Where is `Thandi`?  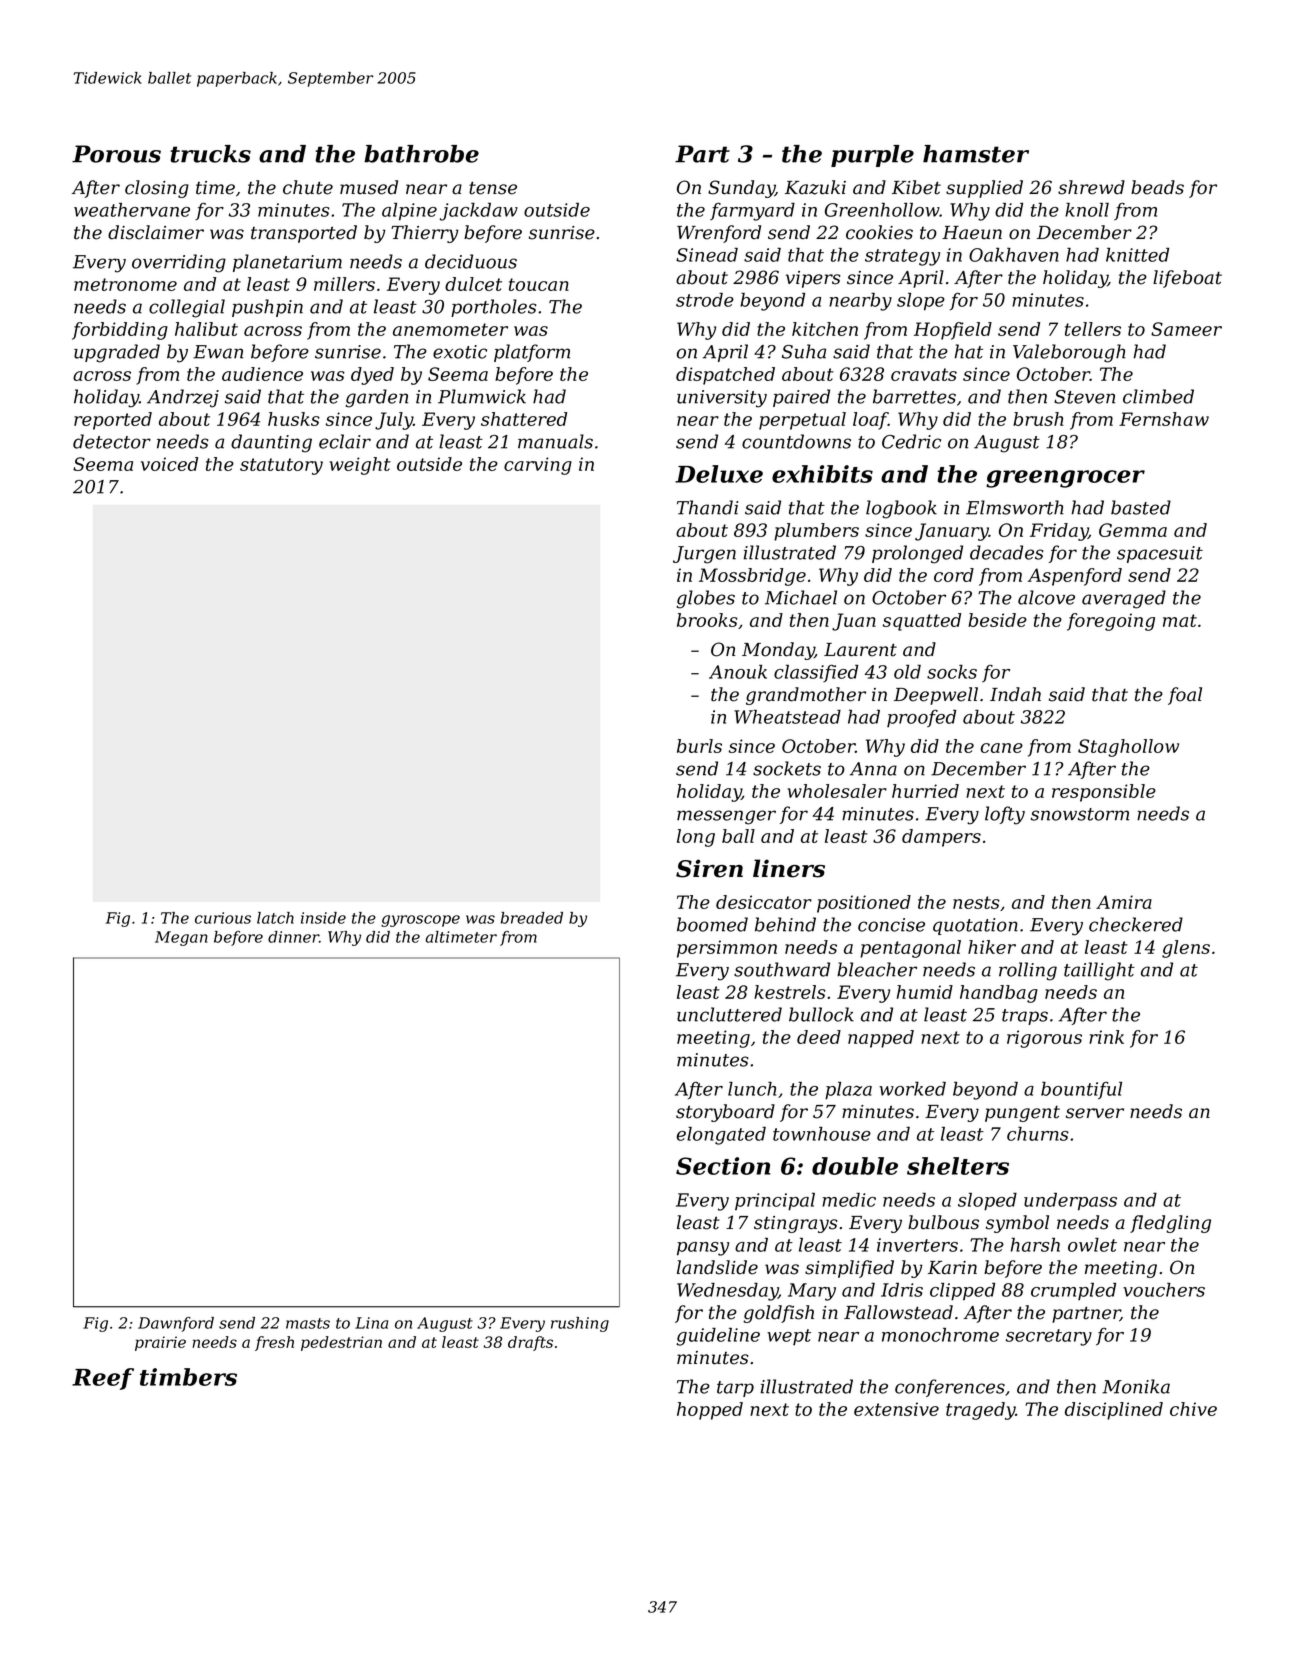 Thandi is located at coordinates (707, 507).
